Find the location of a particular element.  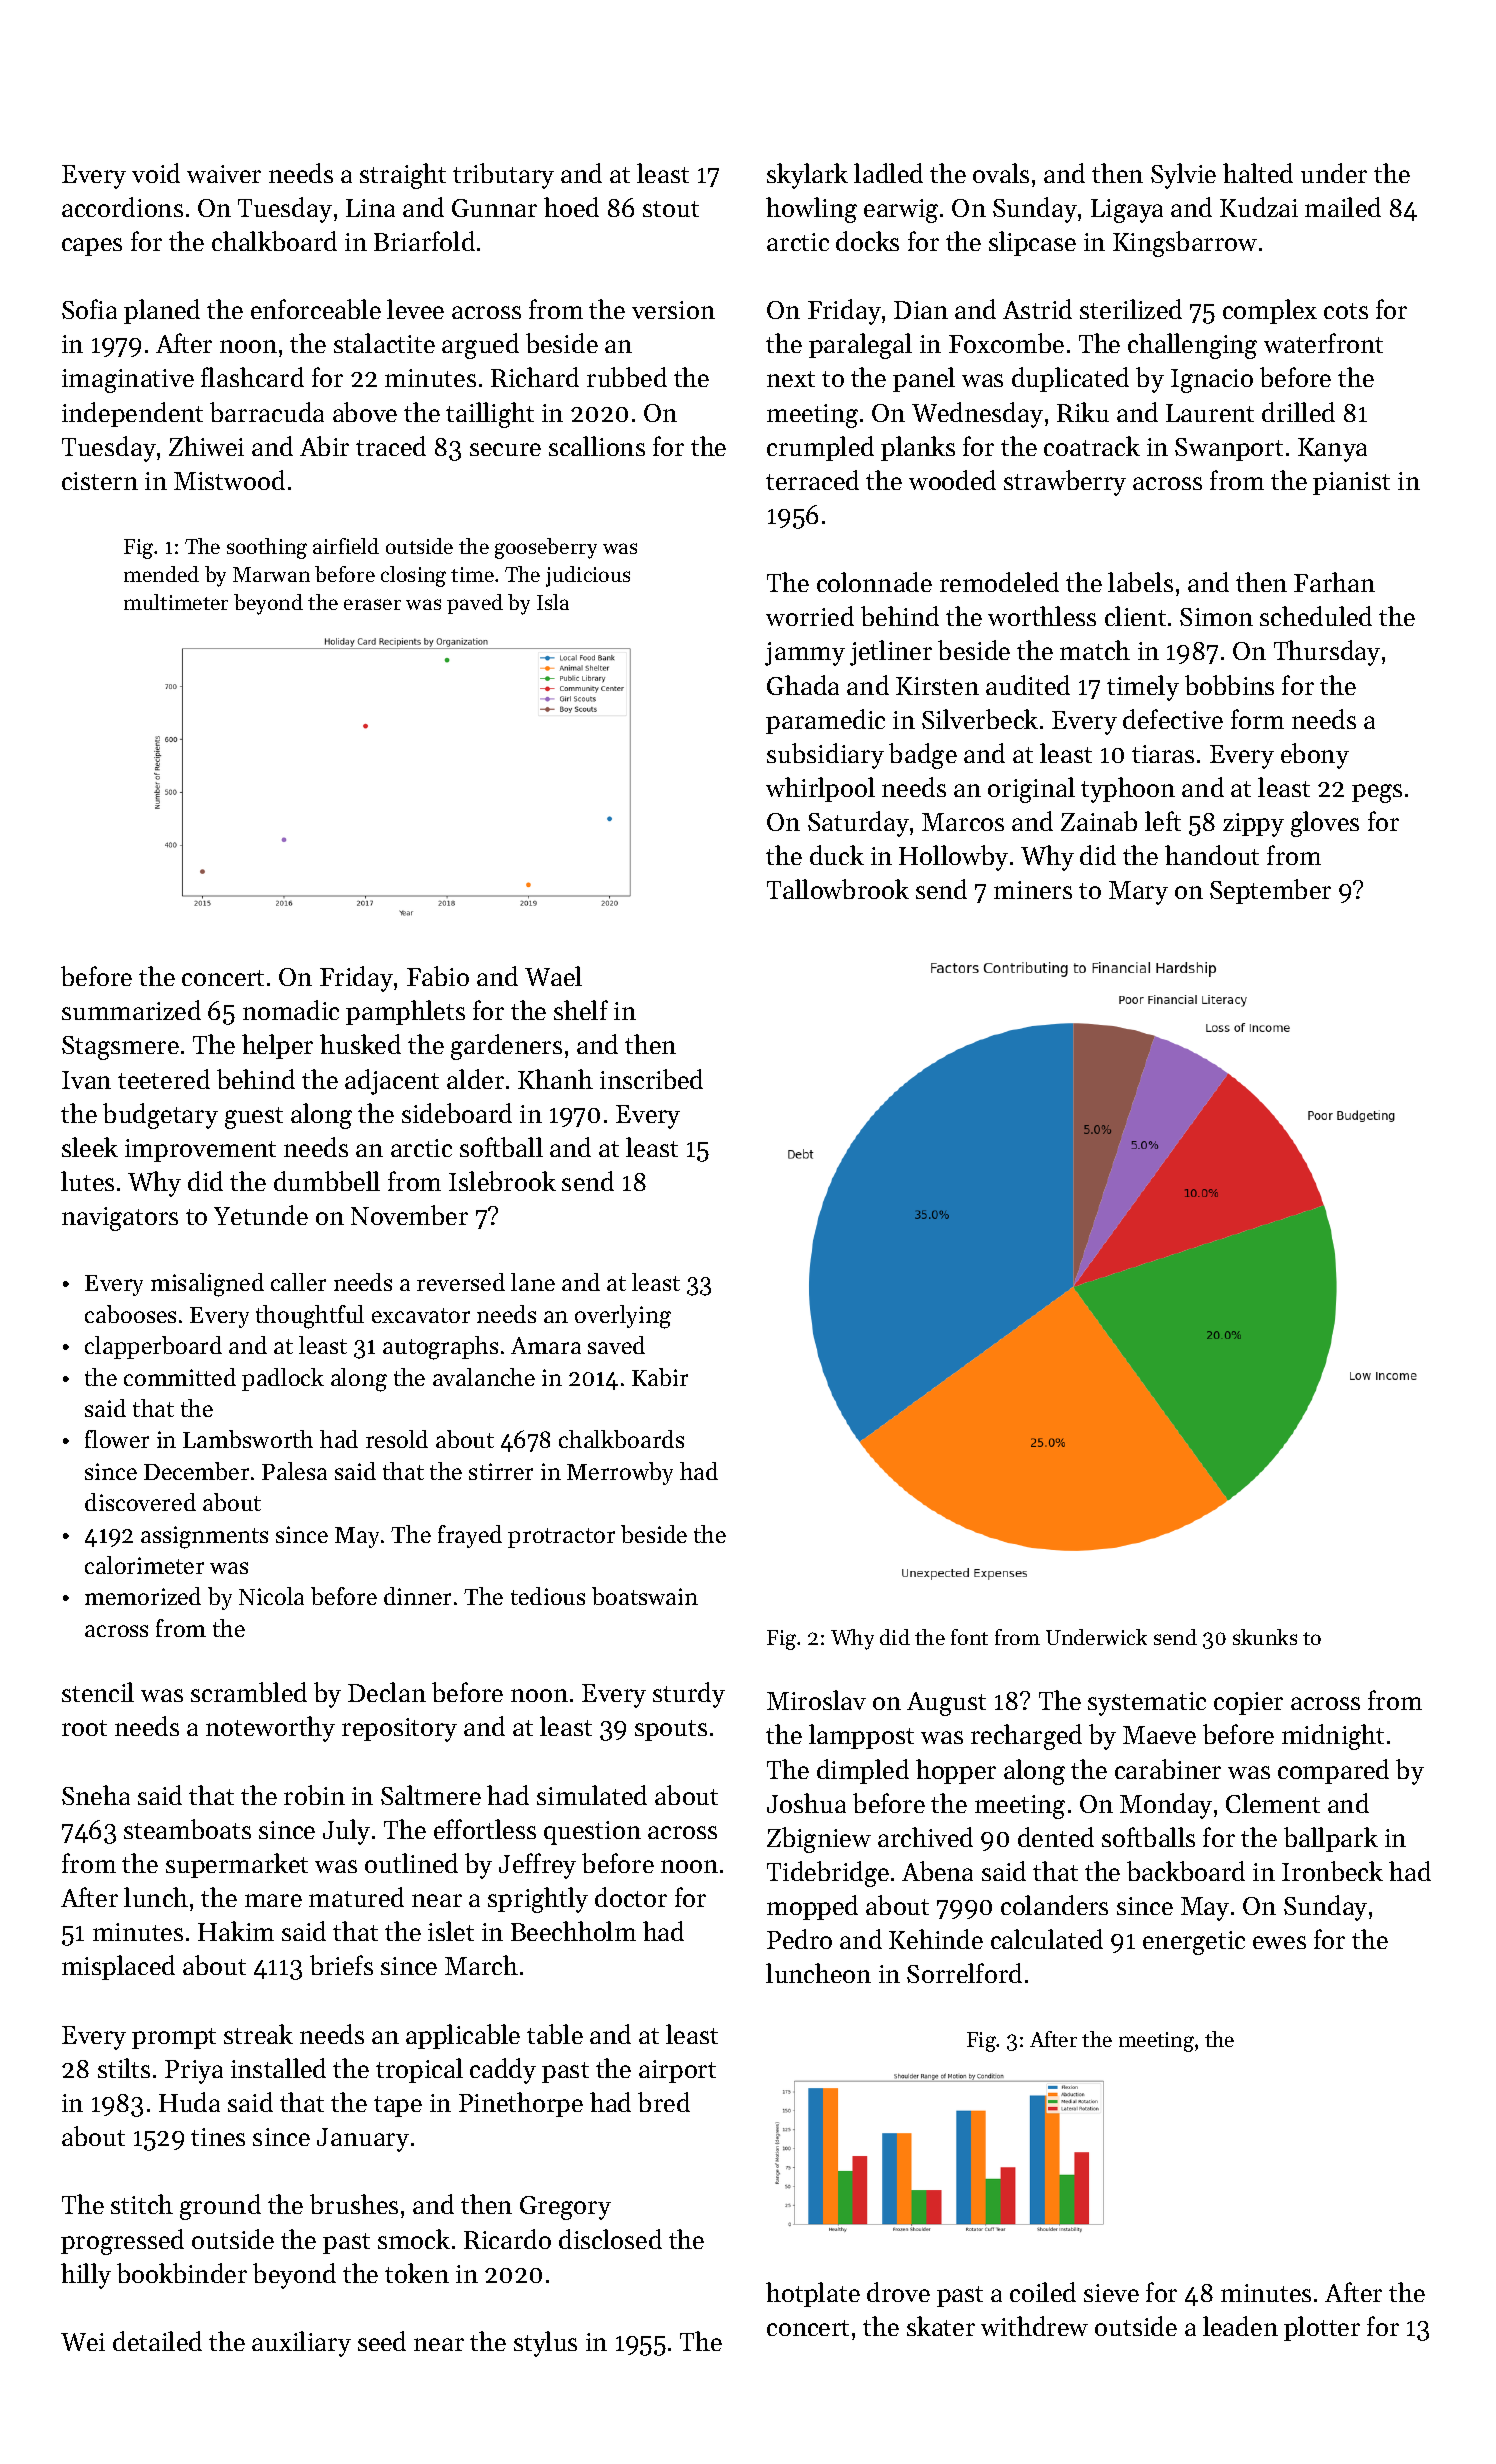

systematic is located at coordinates (1147, 1704).
